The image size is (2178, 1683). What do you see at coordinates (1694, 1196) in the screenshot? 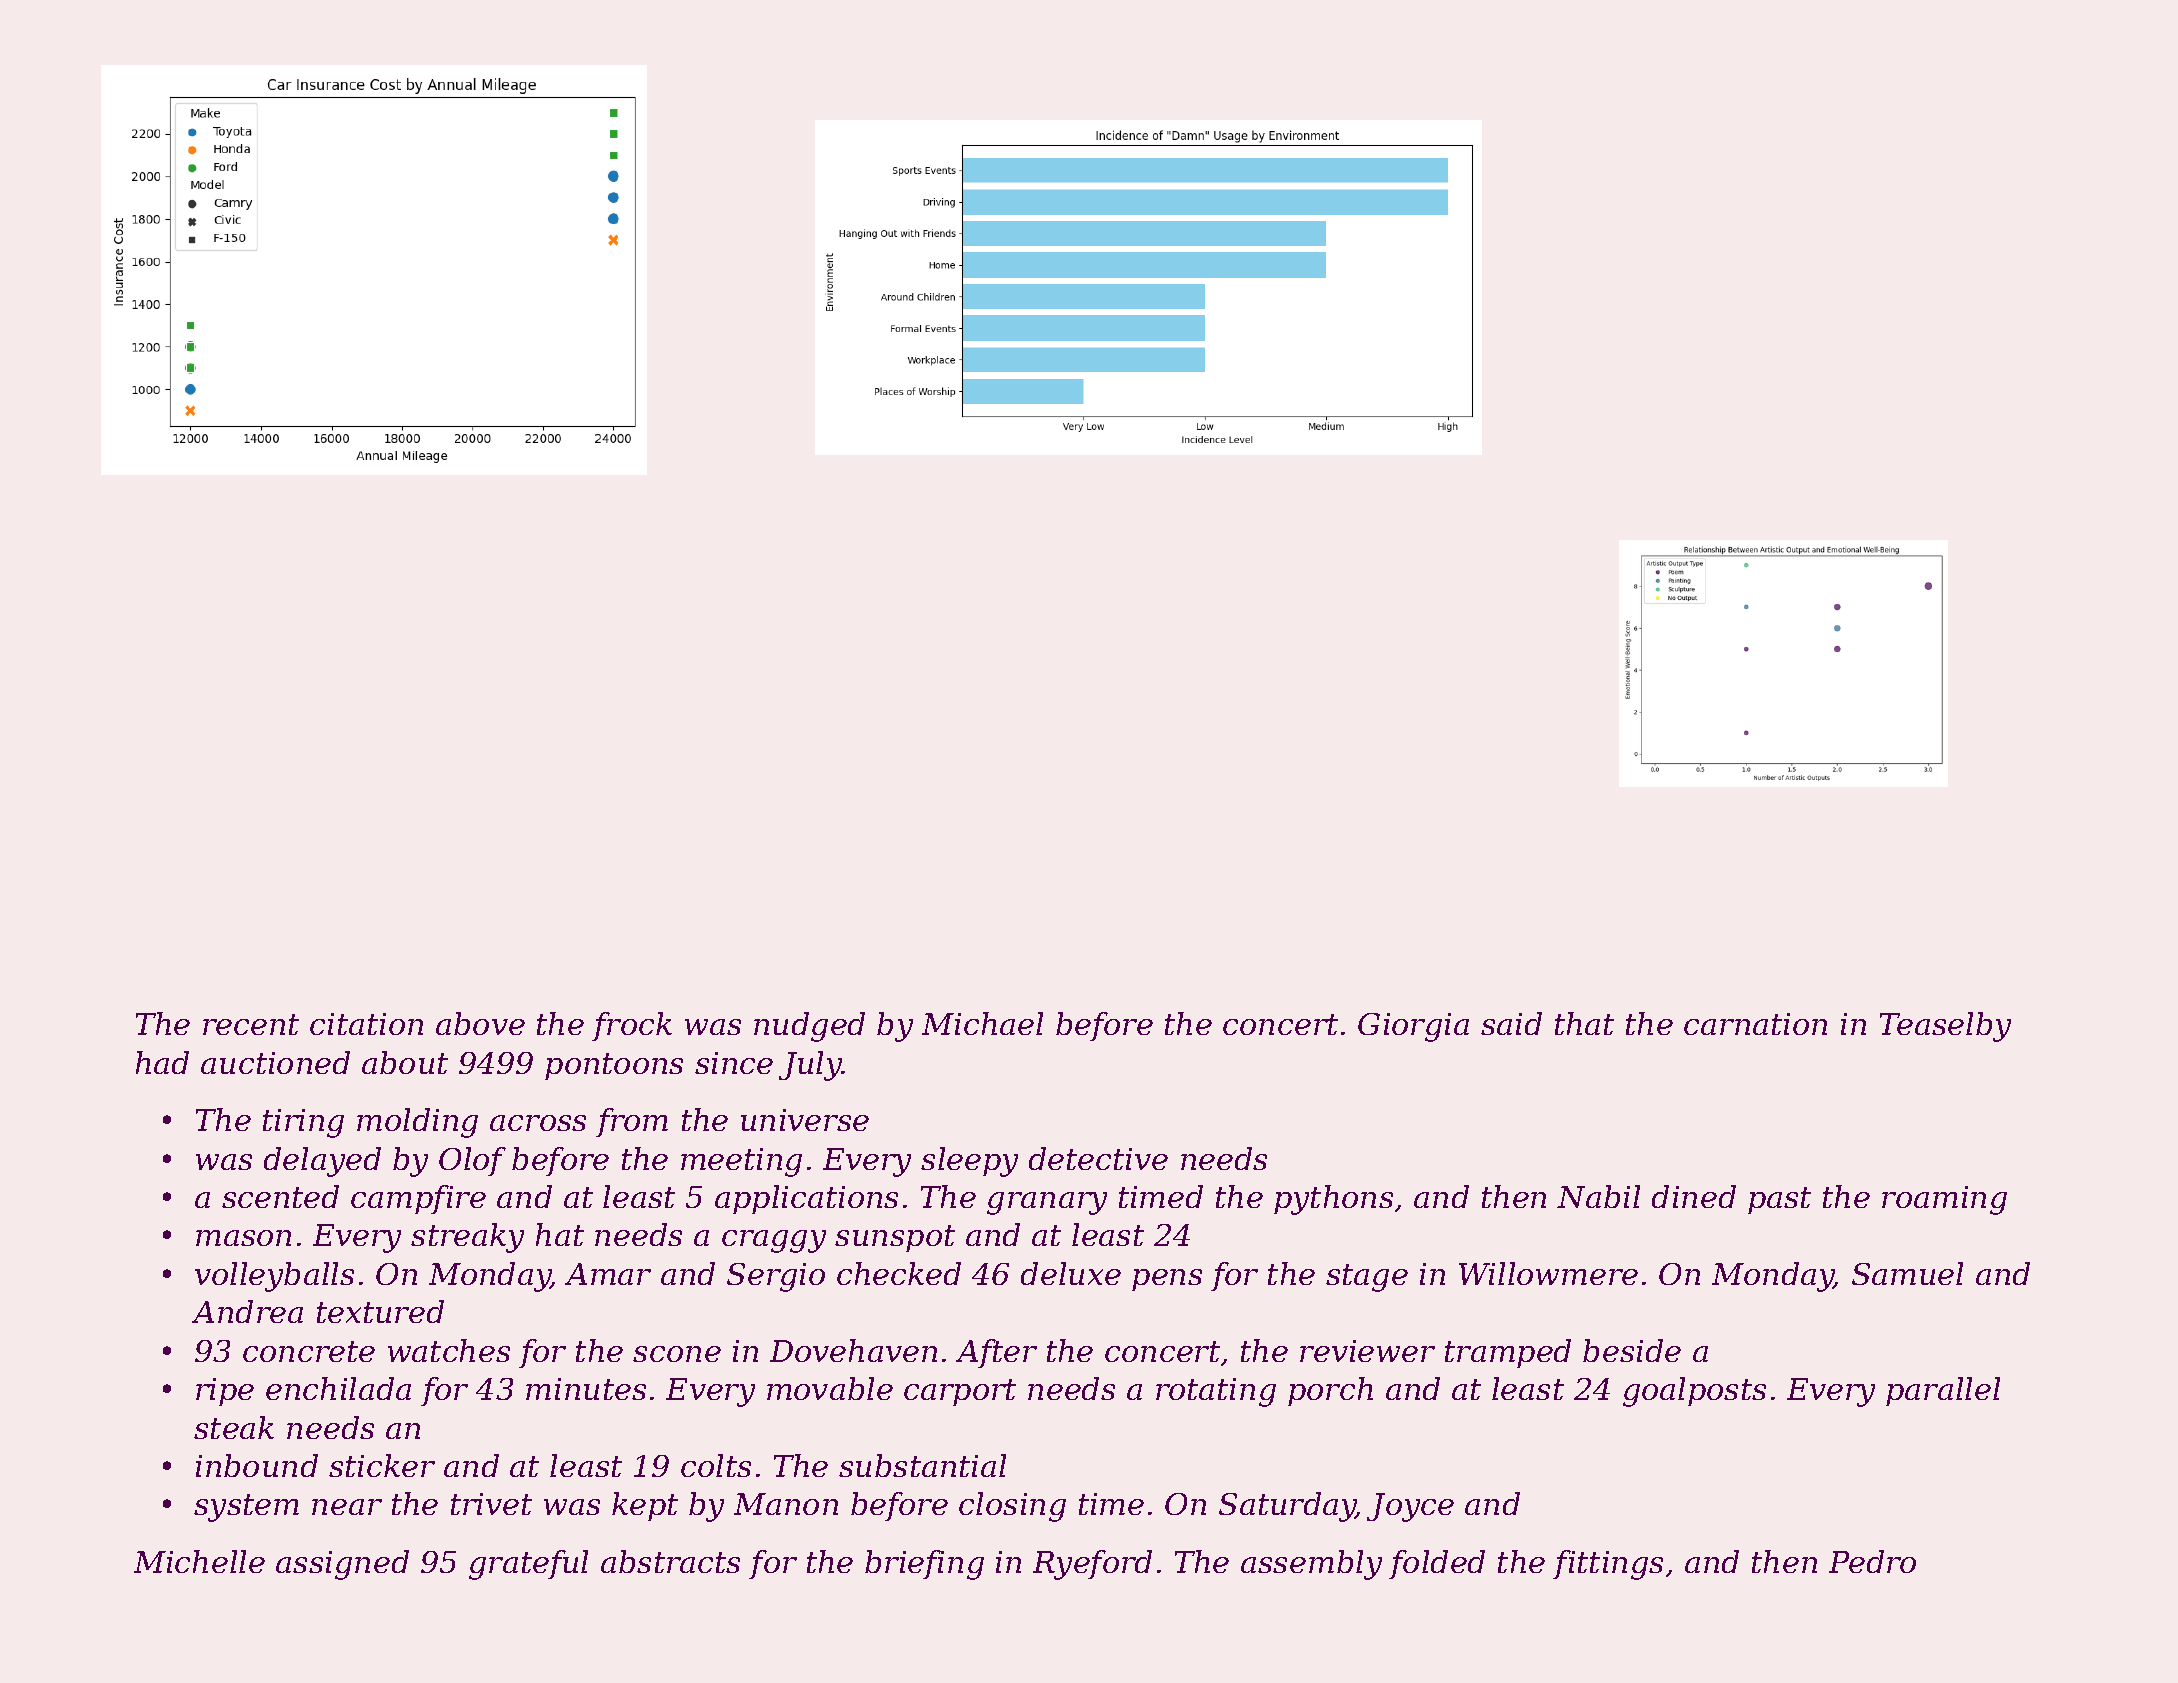
I see `dined` at bounding box center [1694, 1196].
